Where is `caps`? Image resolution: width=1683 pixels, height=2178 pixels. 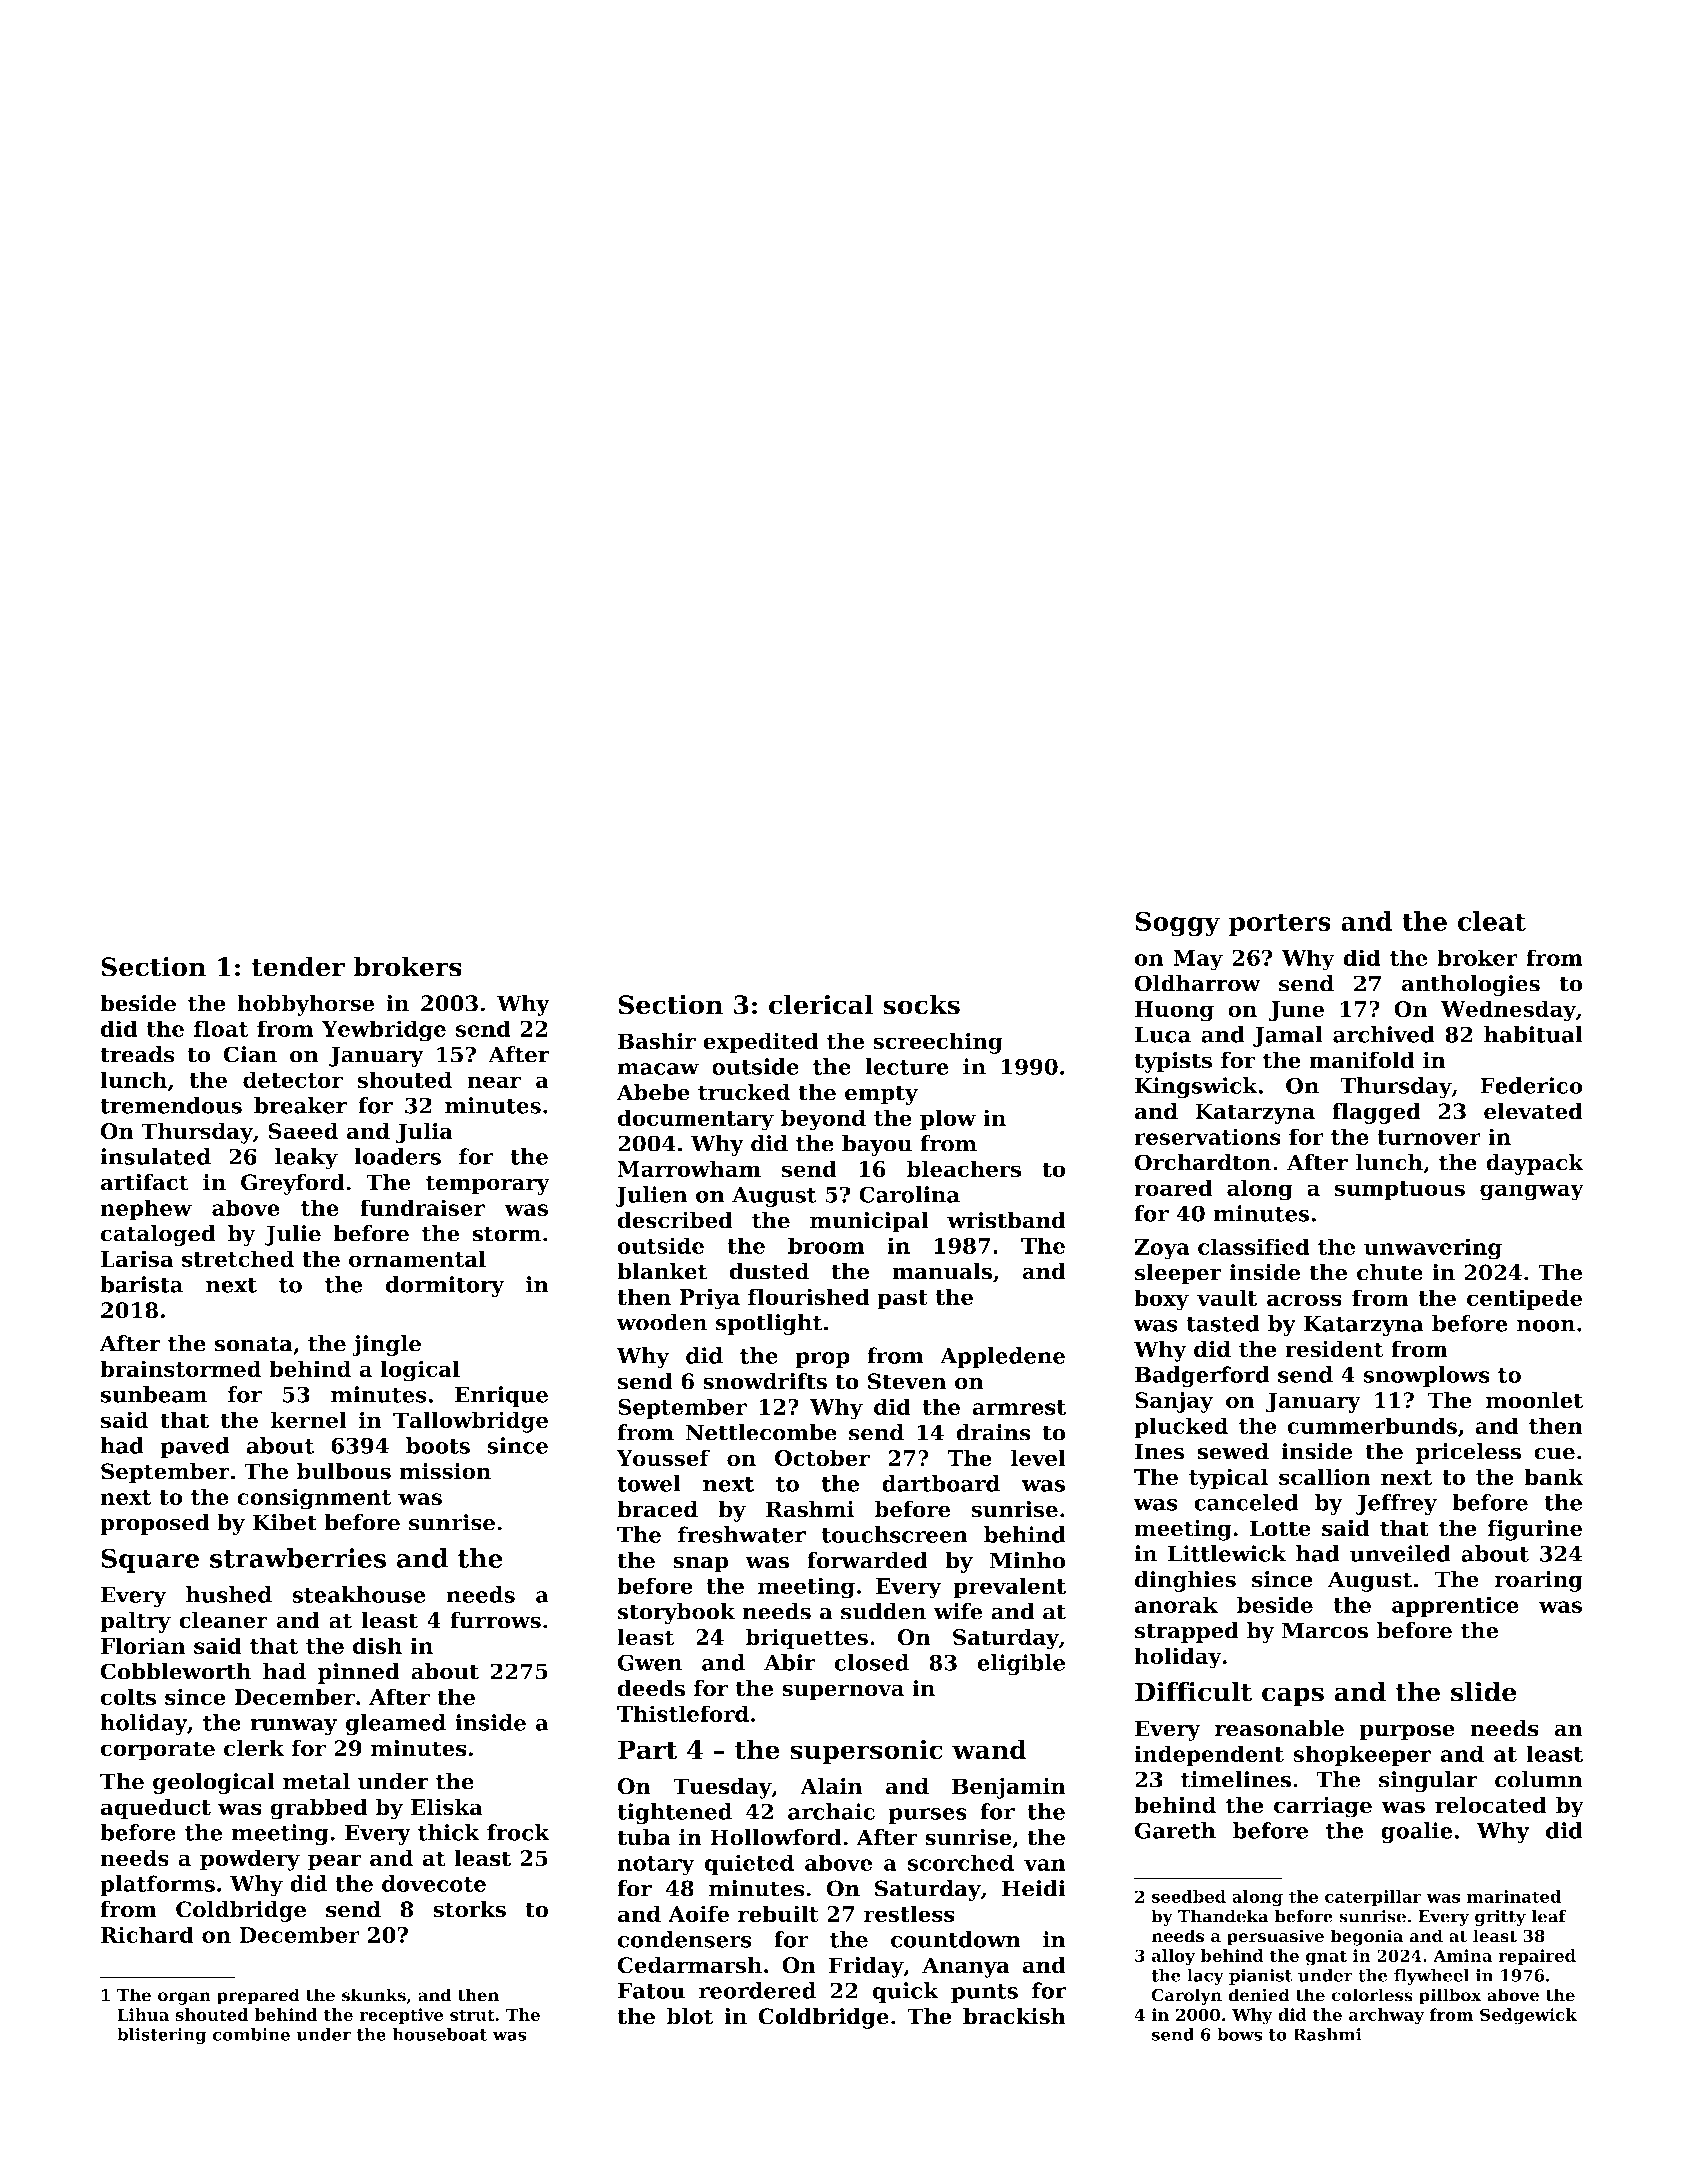
caps is located at coordinates (1293, 1697).
